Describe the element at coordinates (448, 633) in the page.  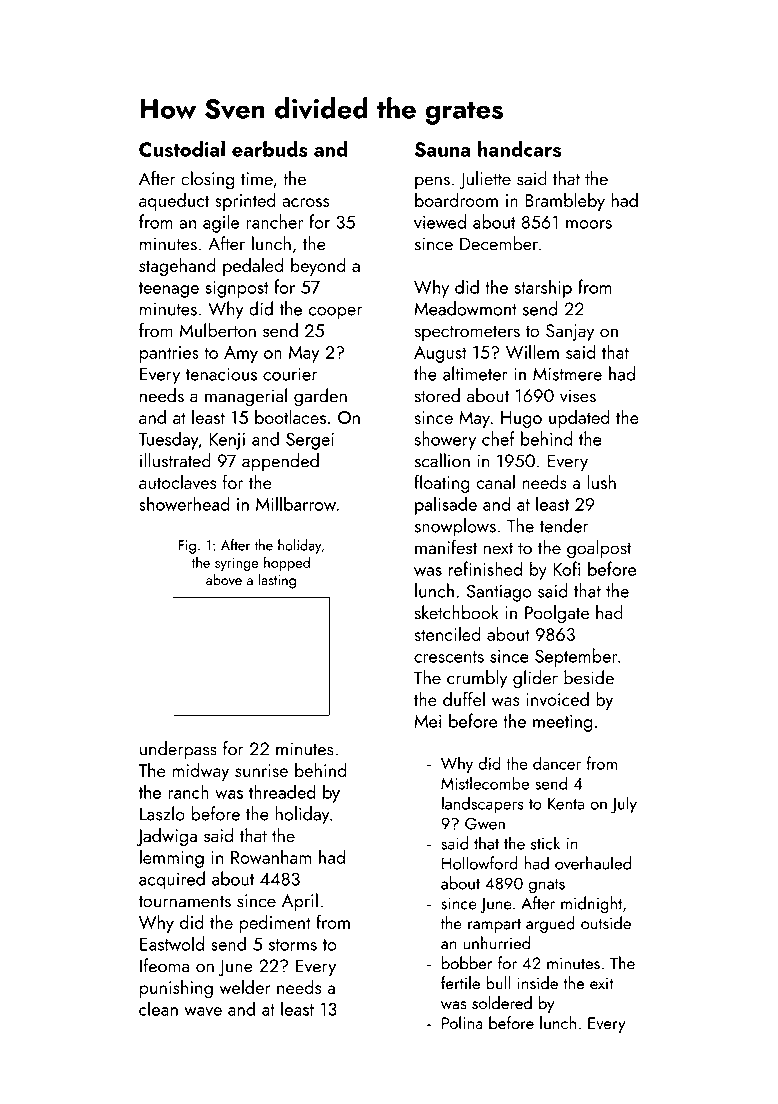
I see `stenciled` at that location.
